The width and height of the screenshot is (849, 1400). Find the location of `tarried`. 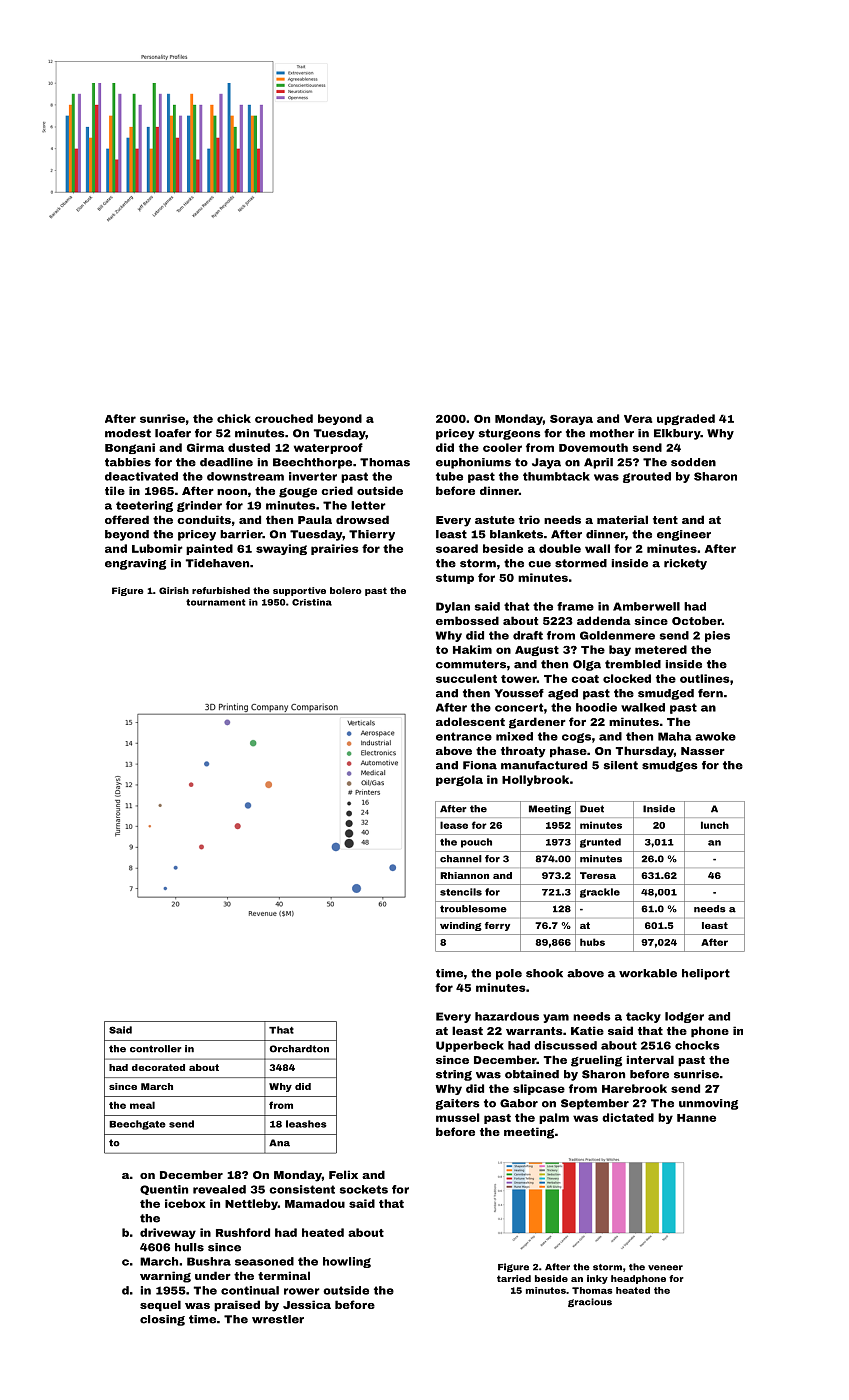

tarried is located at coordinates (514, 1278).
